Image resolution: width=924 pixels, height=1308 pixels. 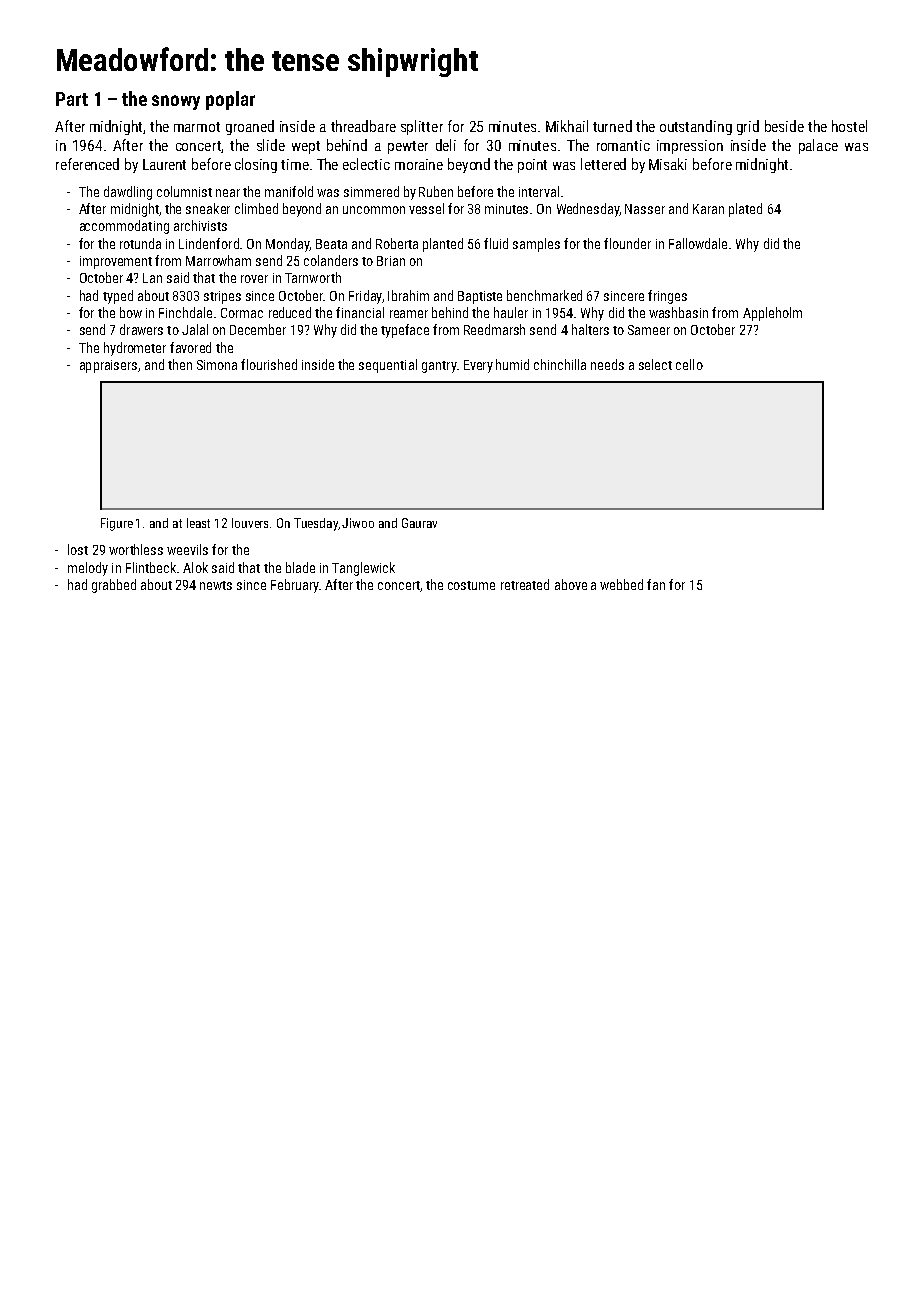 I want to click on cello, so click(x=689, y=364).
